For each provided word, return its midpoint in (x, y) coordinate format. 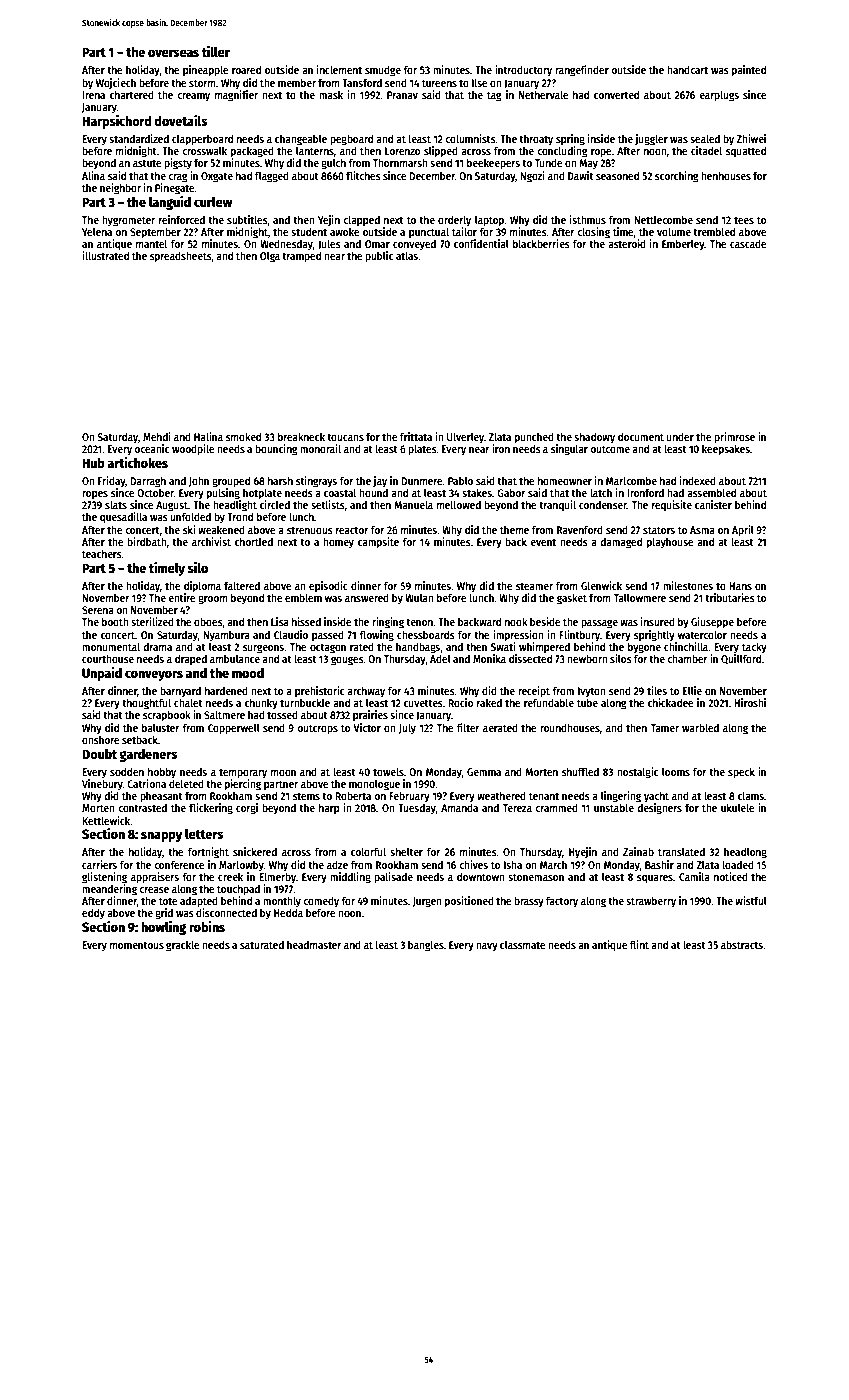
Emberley (683, 245)
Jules (329, 244)
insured (658, 621)
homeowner (565, 480)
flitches (363, 175)
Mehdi (157, 436)
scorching (677, 177)
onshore (101, 739)
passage (599, 624)
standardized (139, 138)
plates (422, 450)
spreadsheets (181, 257)
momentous (137, 945)
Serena (98, 610)
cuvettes (423, 703)
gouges (347, 661)
